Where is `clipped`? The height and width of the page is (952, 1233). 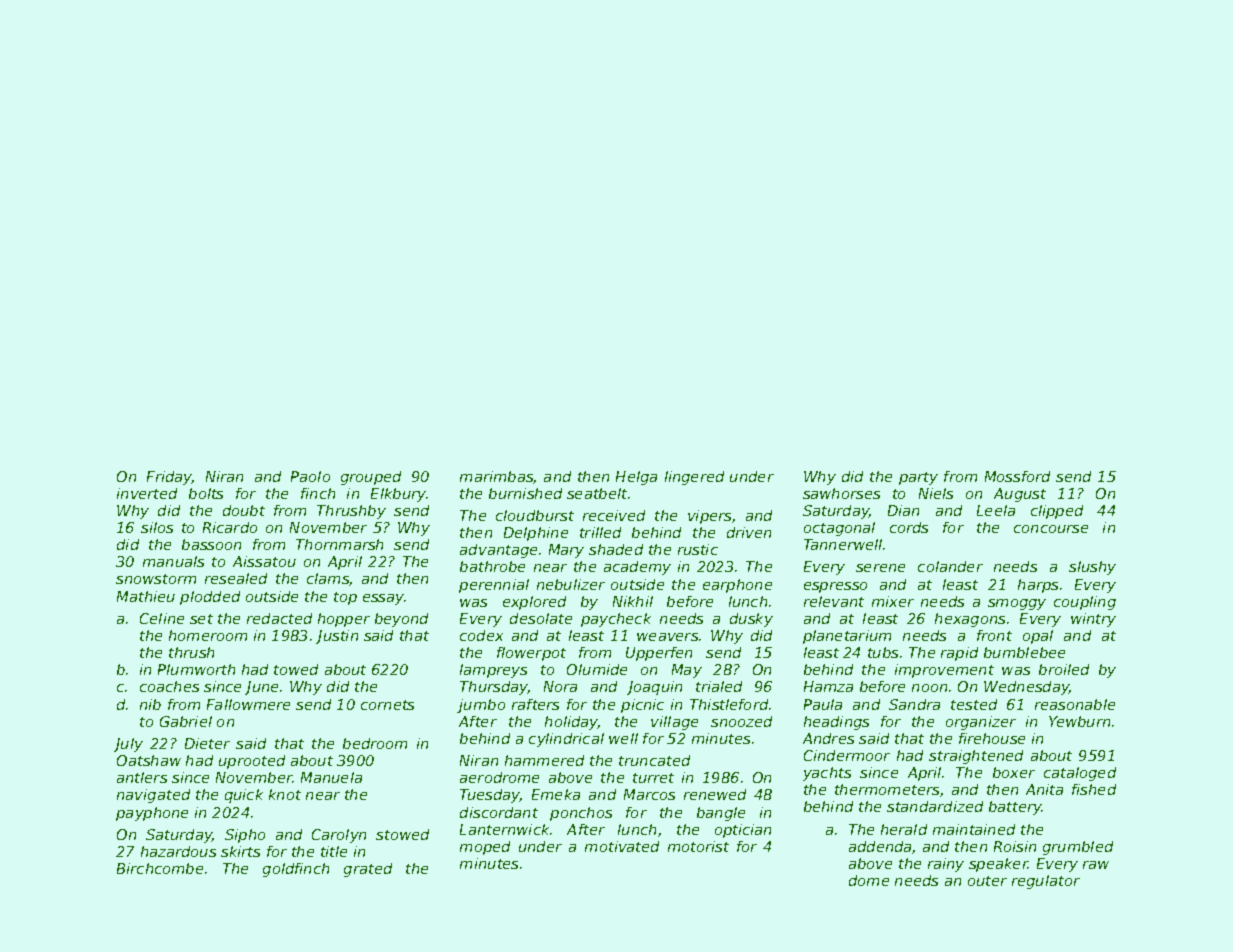 clipped is located at coordinates (1057, 512).
